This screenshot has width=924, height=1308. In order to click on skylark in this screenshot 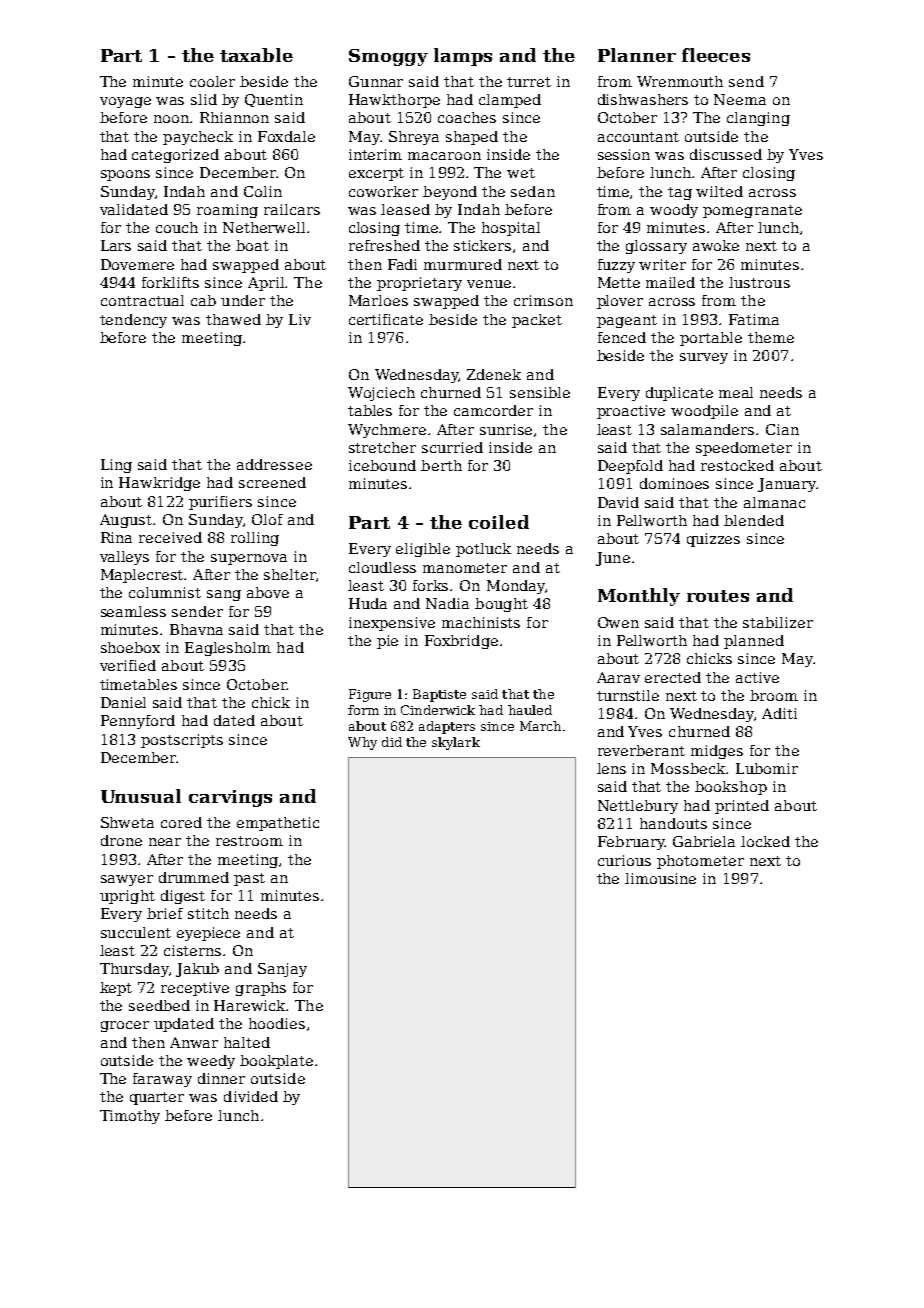, I will do `click(456, 743)`.
